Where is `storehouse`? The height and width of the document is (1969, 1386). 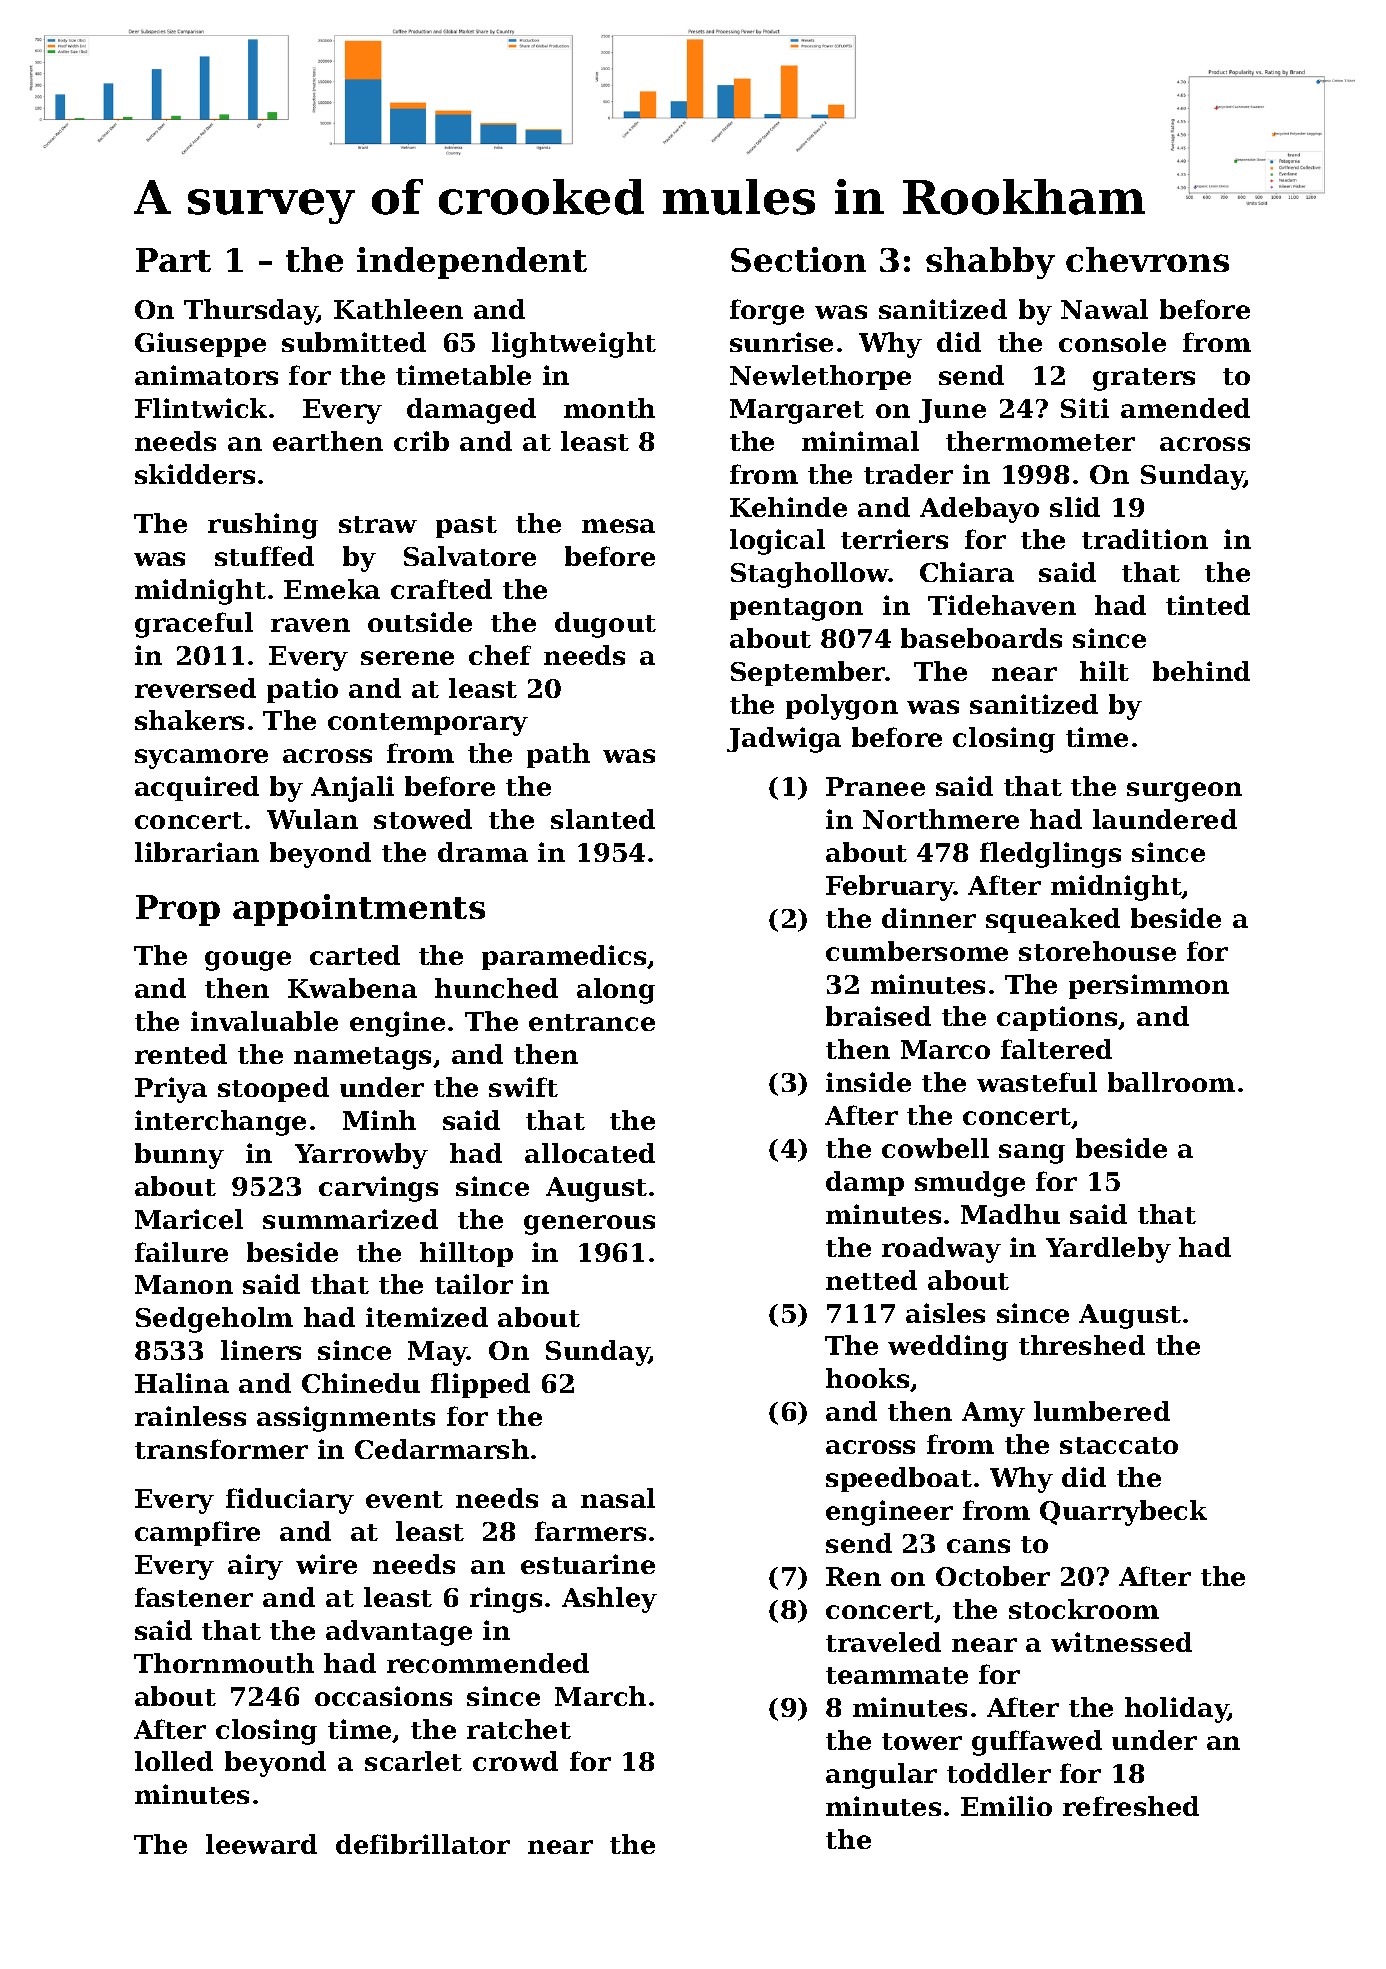 storehouse is located at coordinates (1097, 951).
